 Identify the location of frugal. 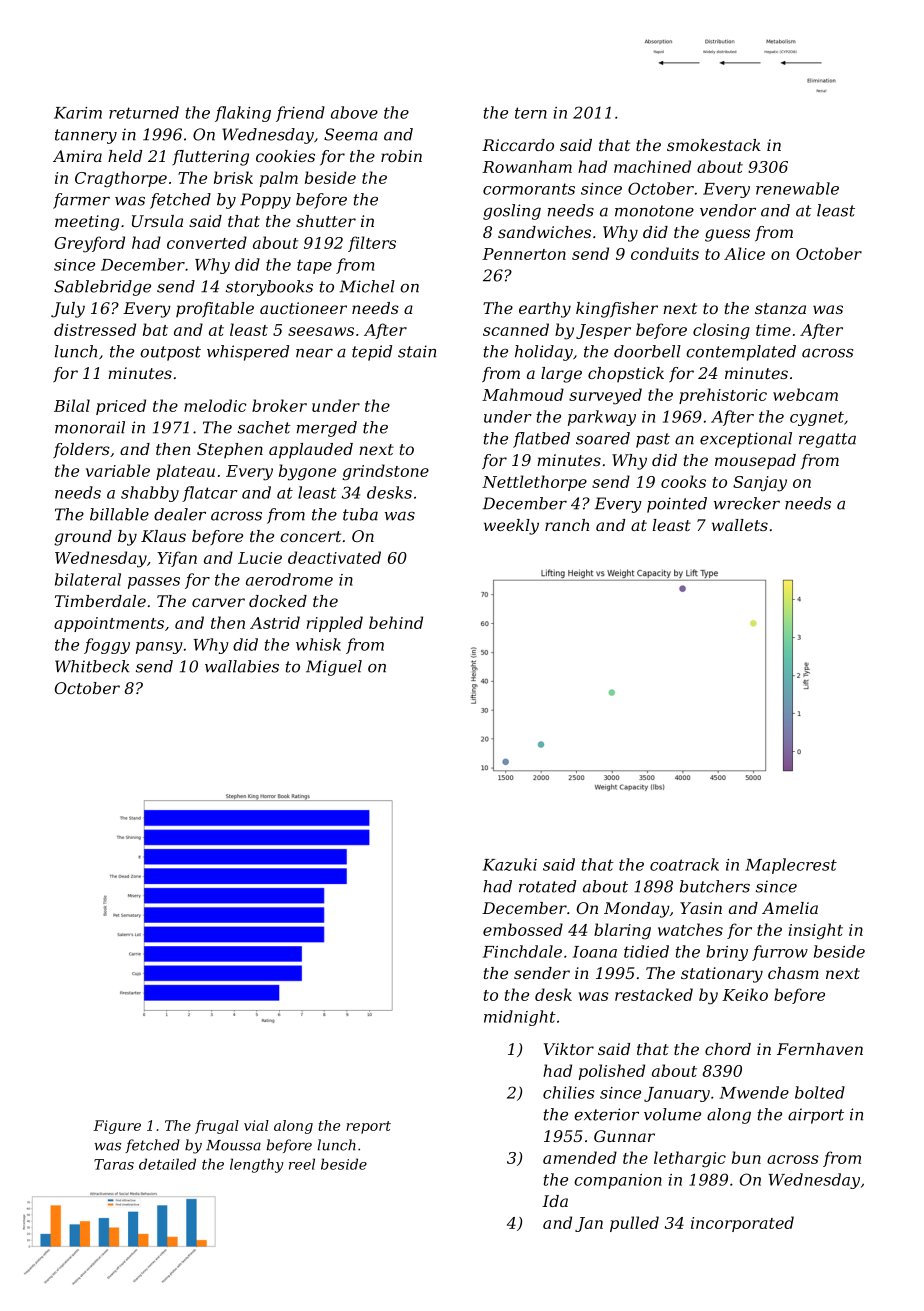
(217, 1127).
